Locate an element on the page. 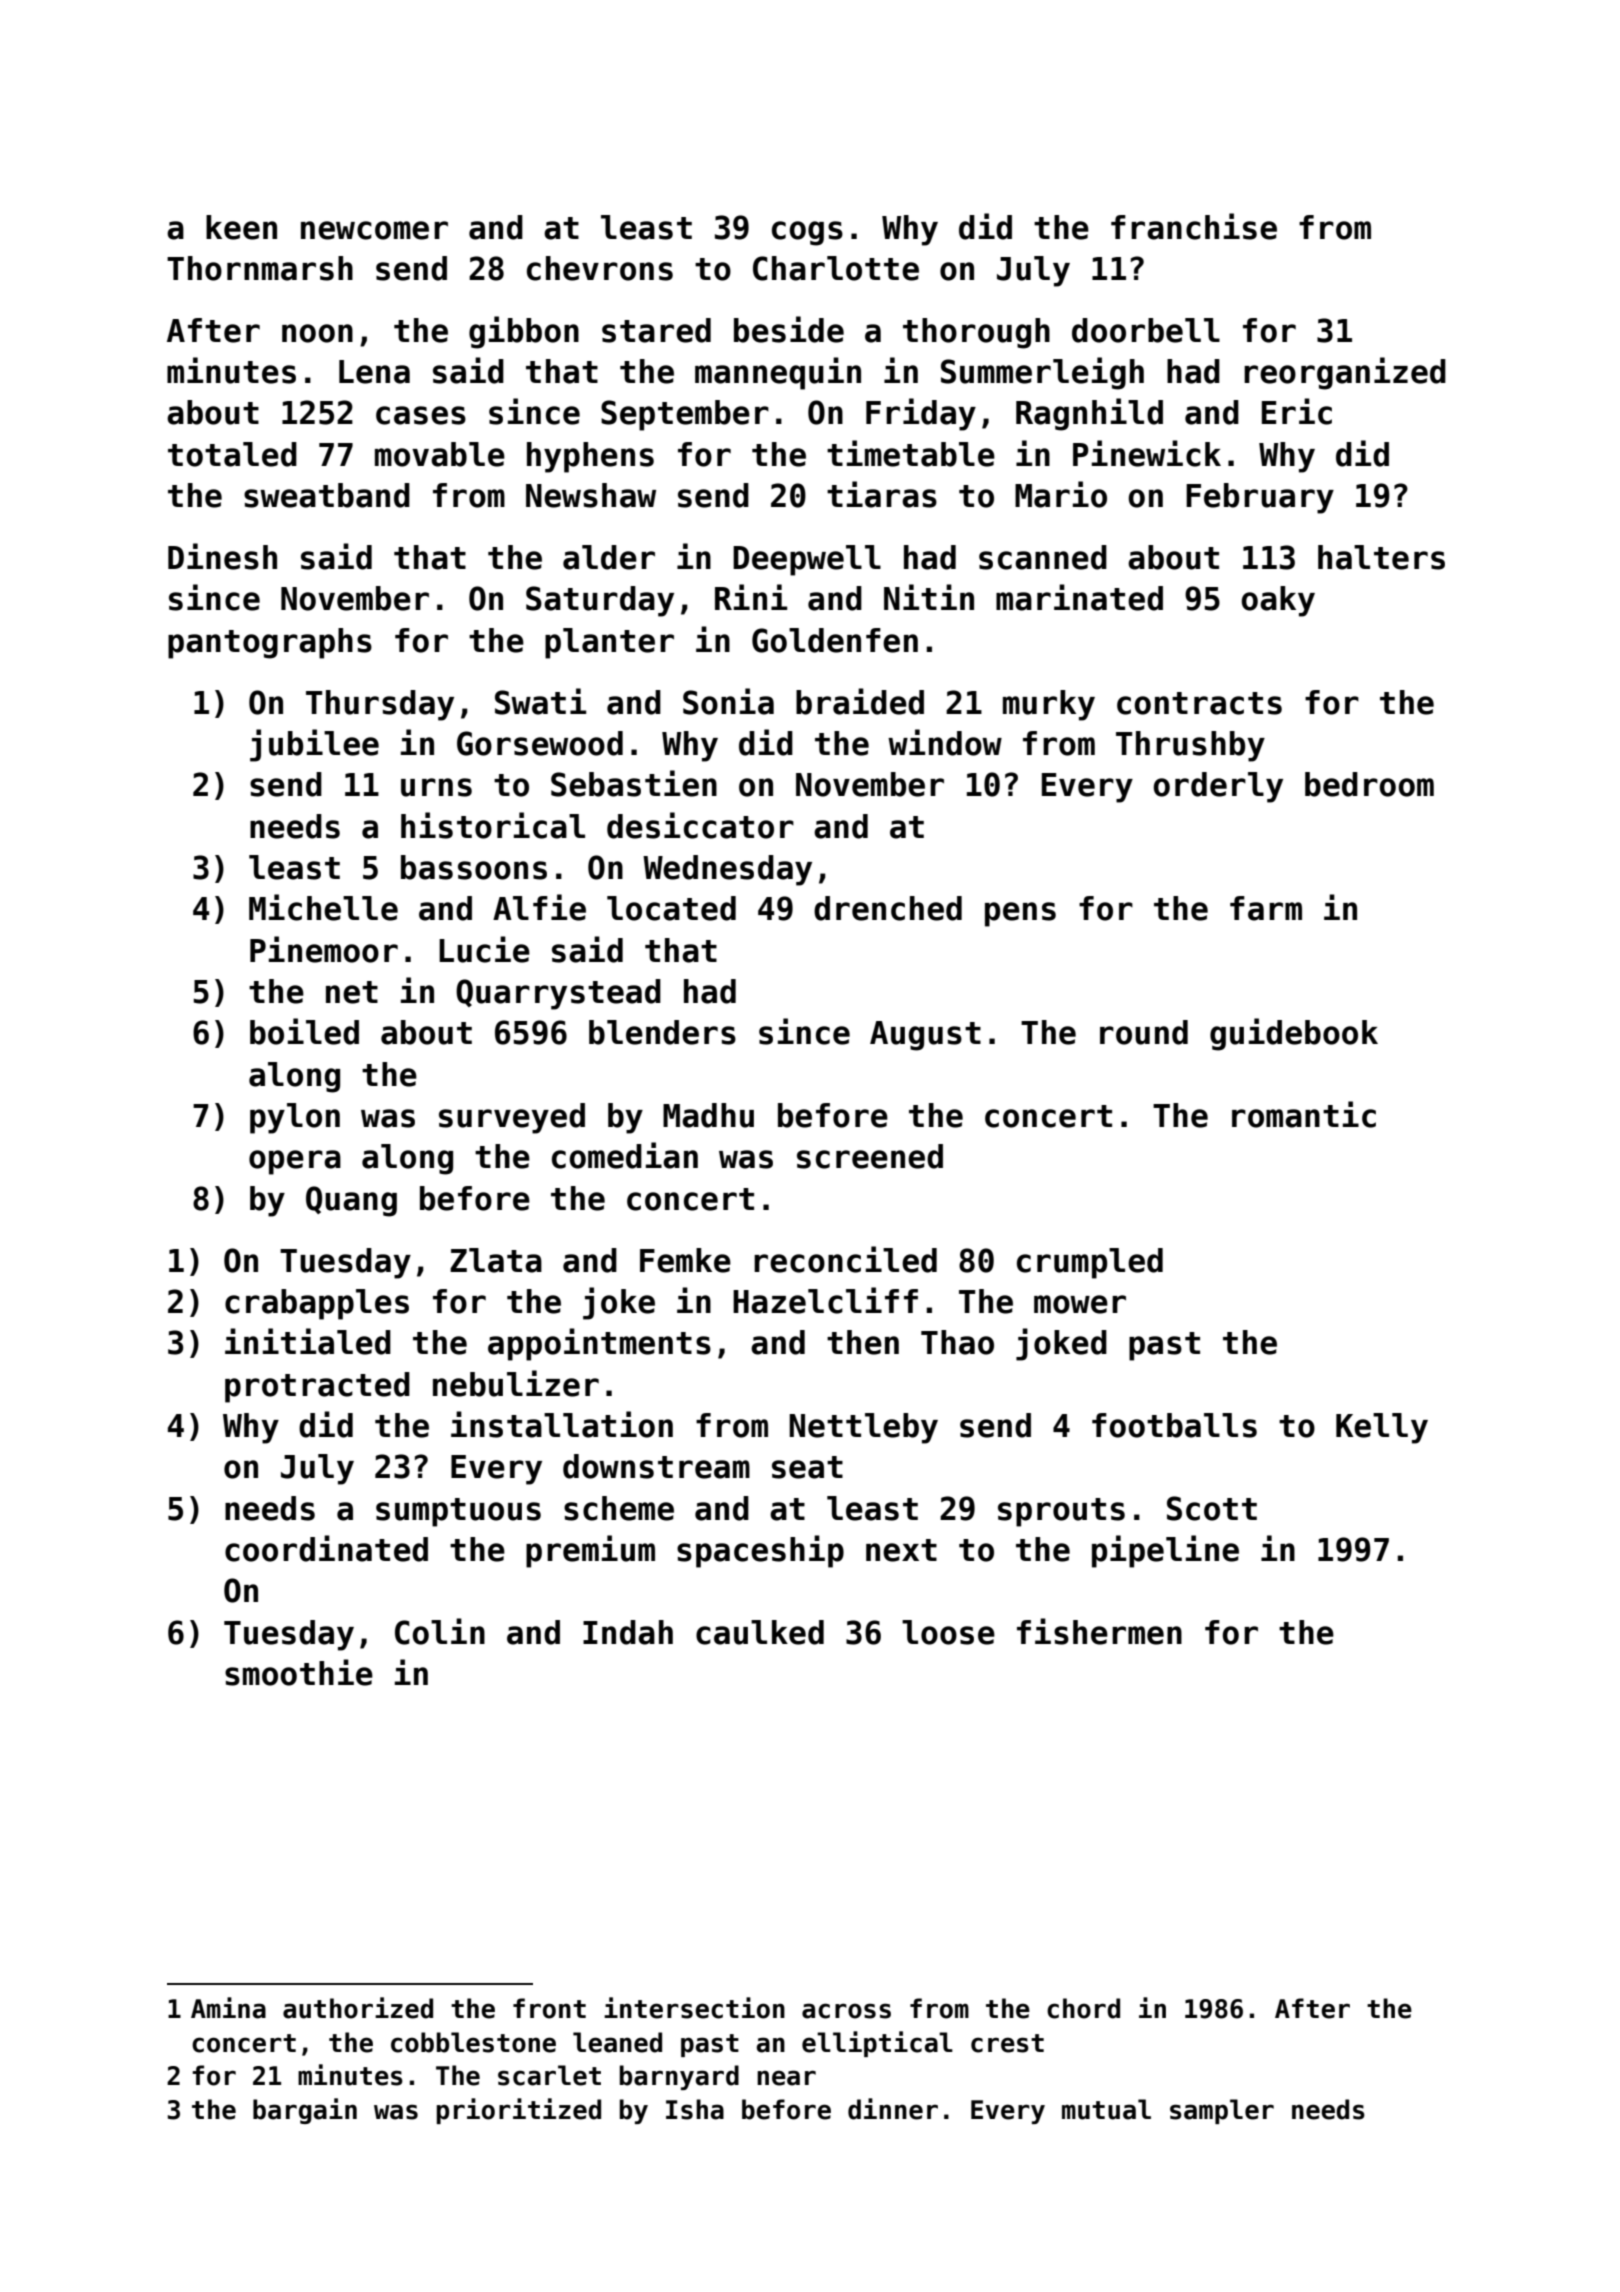 The width and height of the page is (1620, 2292). newcomer is located at coordinates (374, 230).
